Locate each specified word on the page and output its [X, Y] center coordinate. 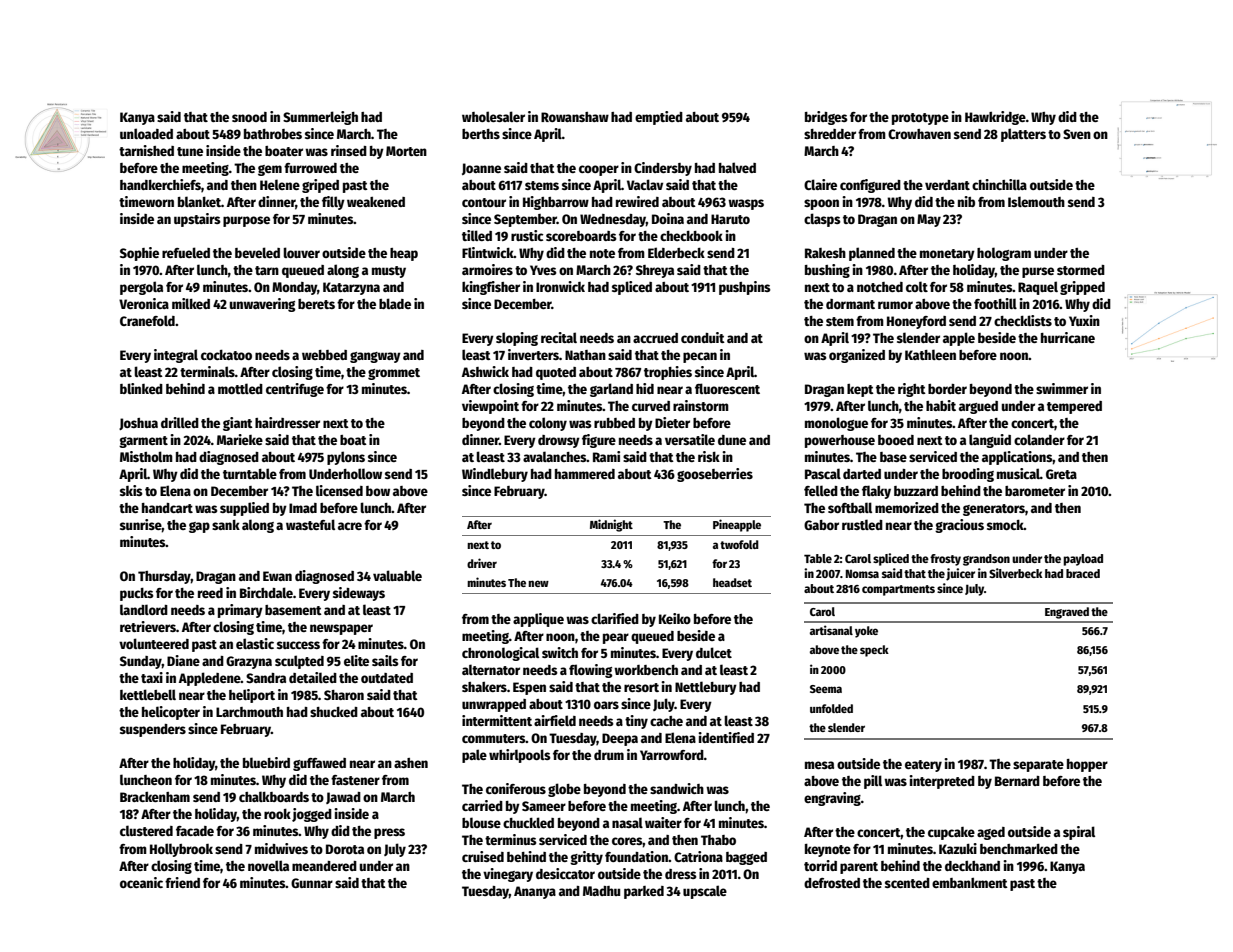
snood [249, 117]
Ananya [535, 892]
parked [644, 892]
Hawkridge [995, 118]
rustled [862, 524]
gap [199, 527]
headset [732, 582]
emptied [659, 118]
